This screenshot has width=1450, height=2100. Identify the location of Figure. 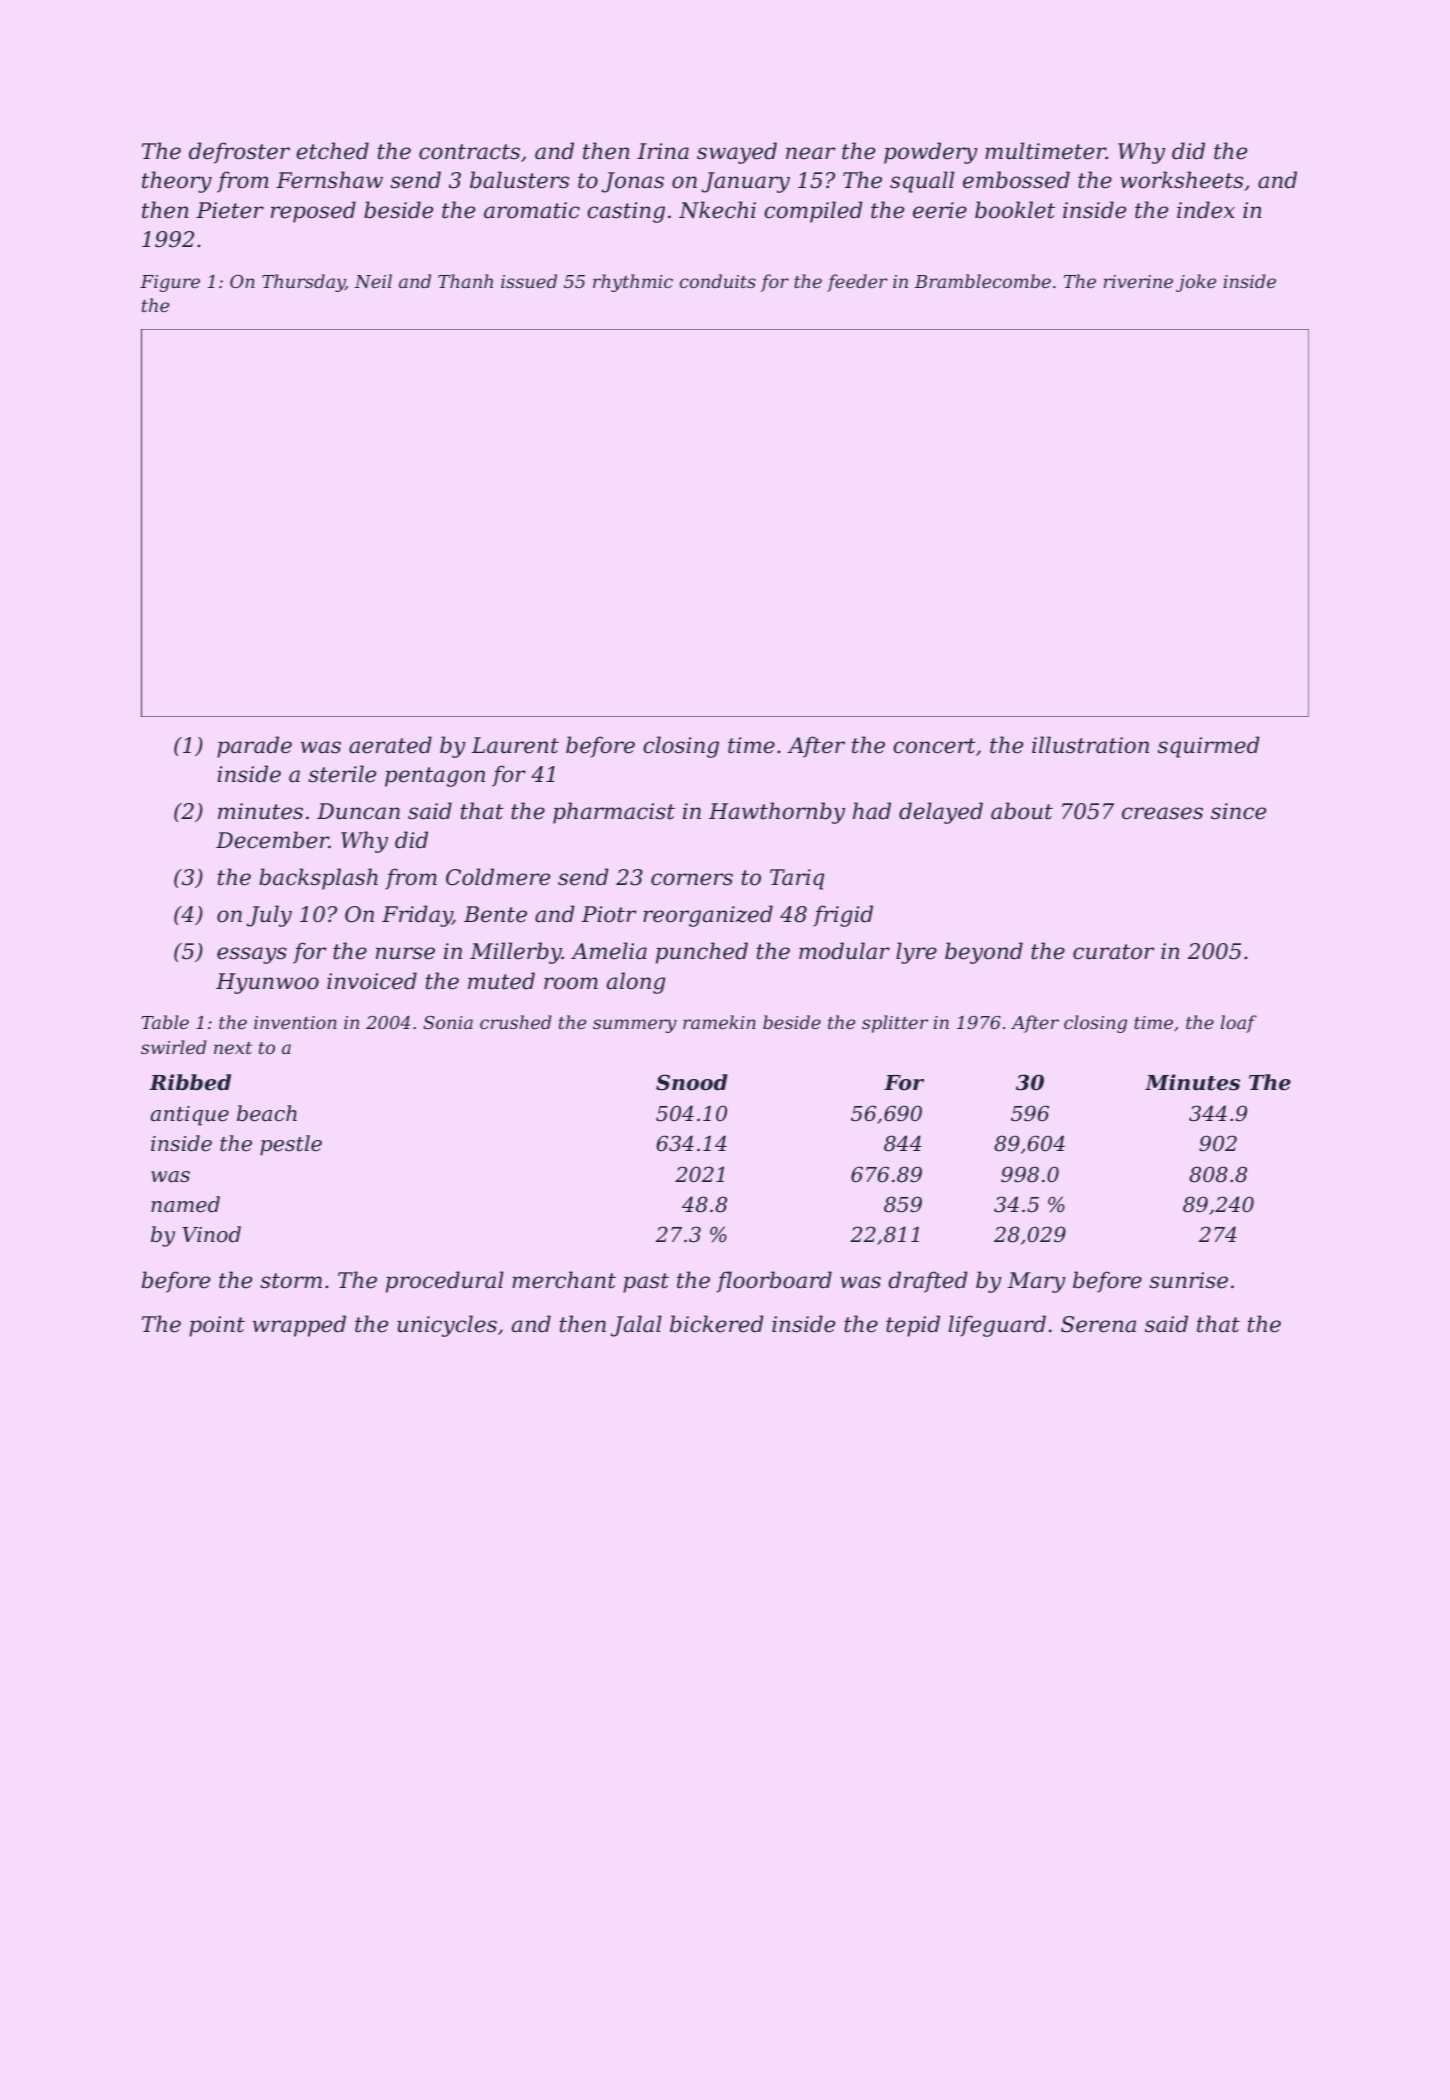
(170, 283).
